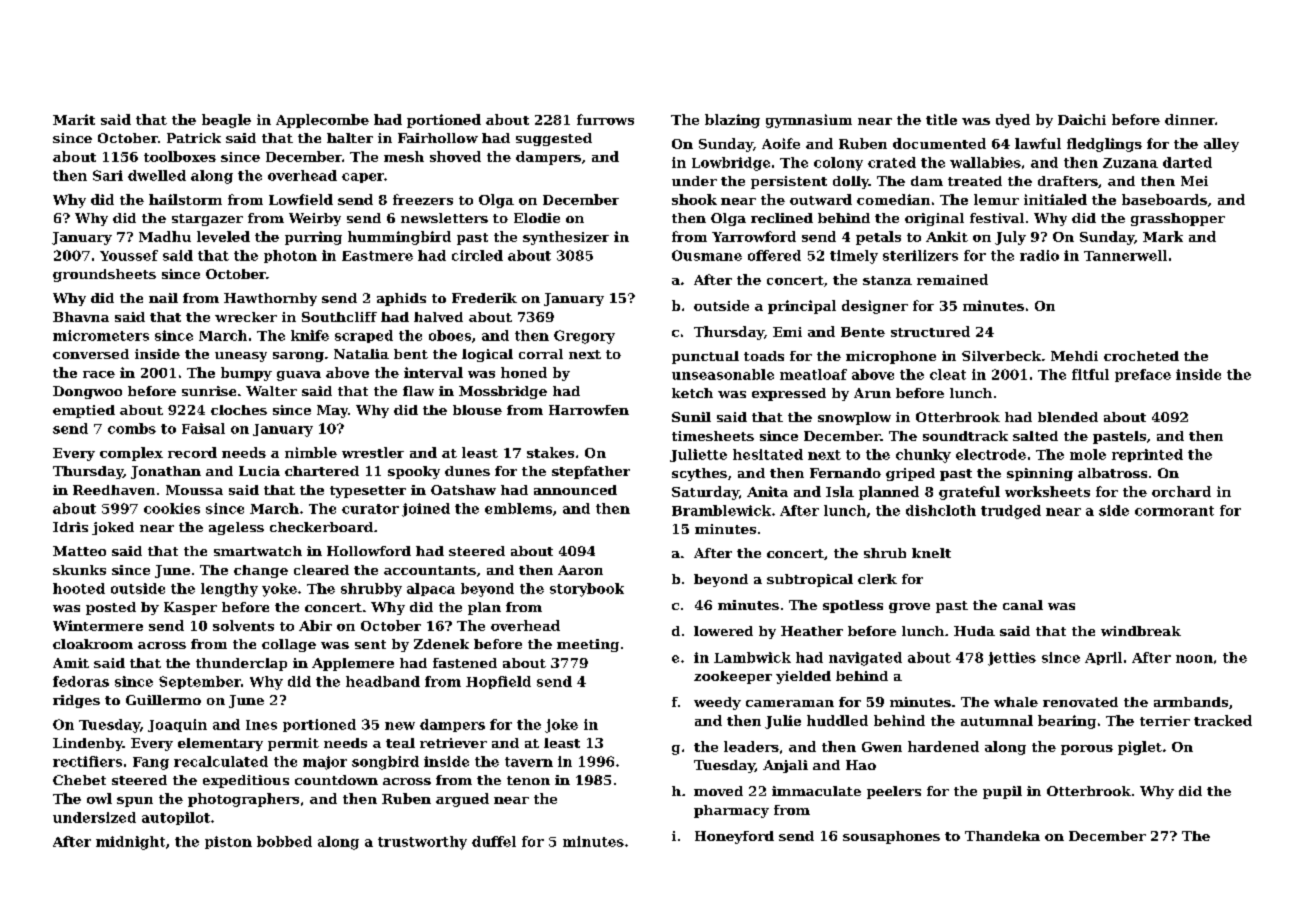 This document has height=924, width=1308. Describe the element at coordinates (484, 298) in the document. I see `Frederik` at that location.
